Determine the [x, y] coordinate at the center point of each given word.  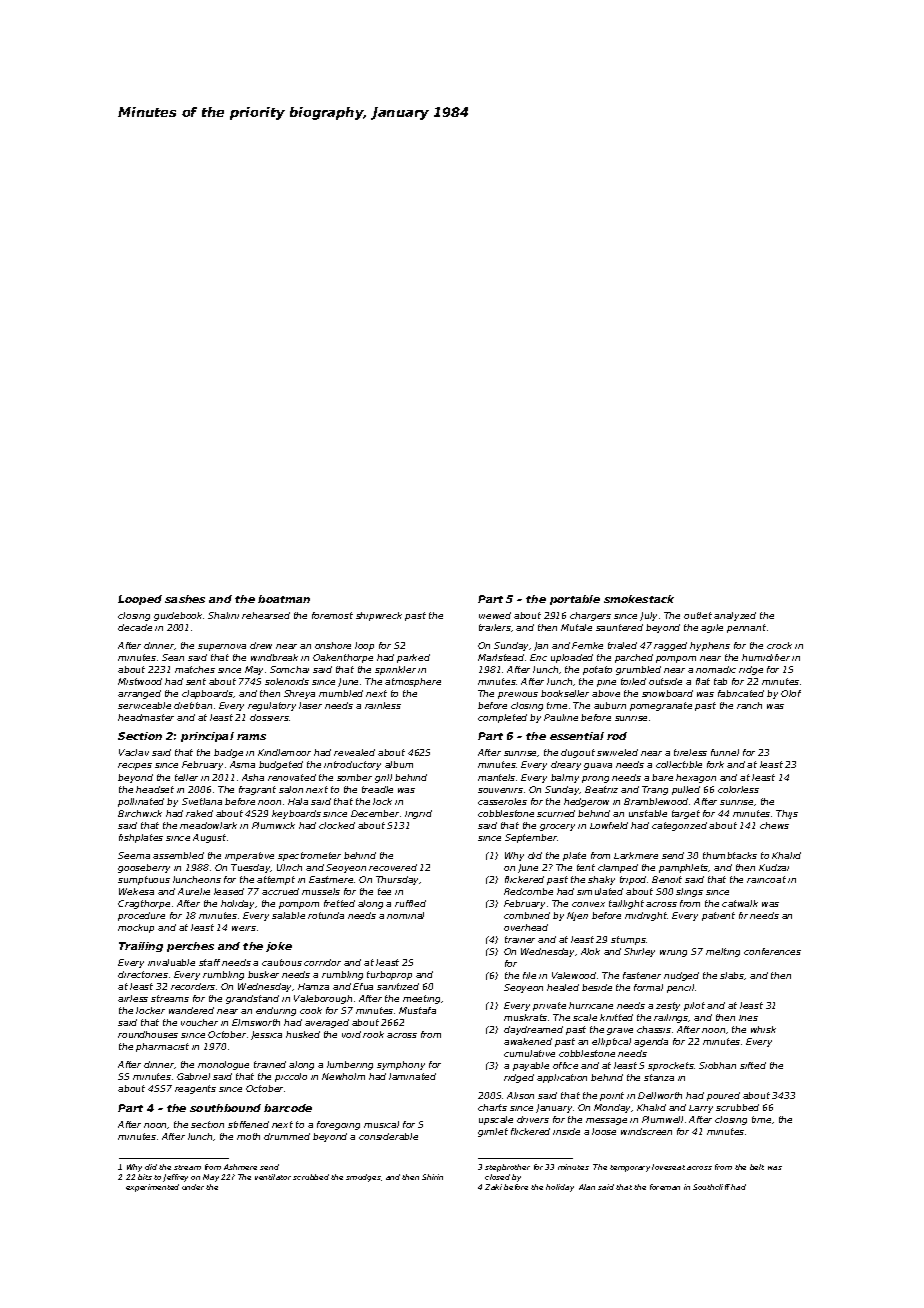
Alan [587, 1187]
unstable [648, 813]
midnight [646, 916]
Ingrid [418, 814]
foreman [665, 1187]
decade [135, 627]
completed [502, 718]
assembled [178, 855]
